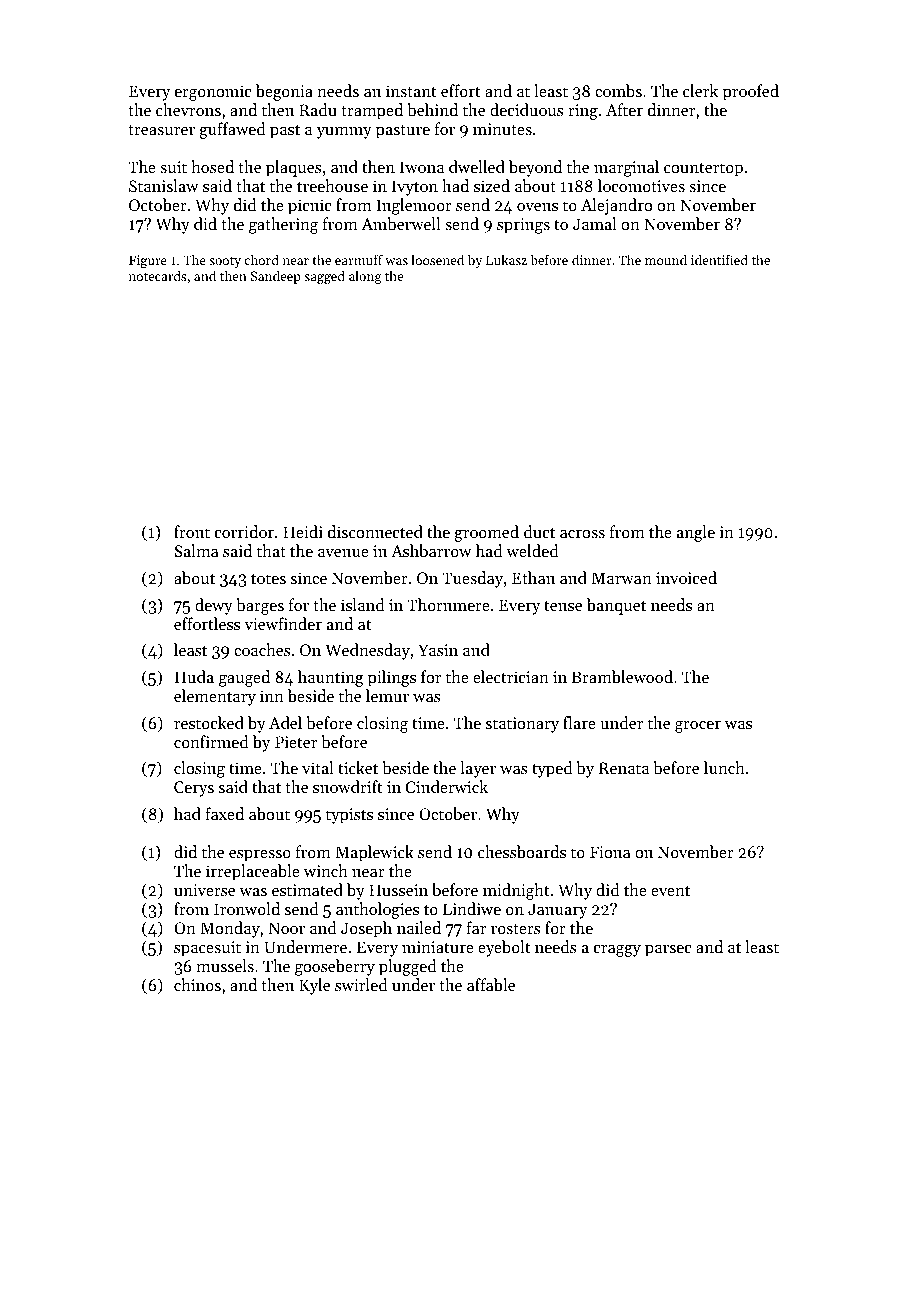 This page has width=908, height=1316. Describe the element at coordinates (213, 93) in the page. I see `ergonomic` at that location.
